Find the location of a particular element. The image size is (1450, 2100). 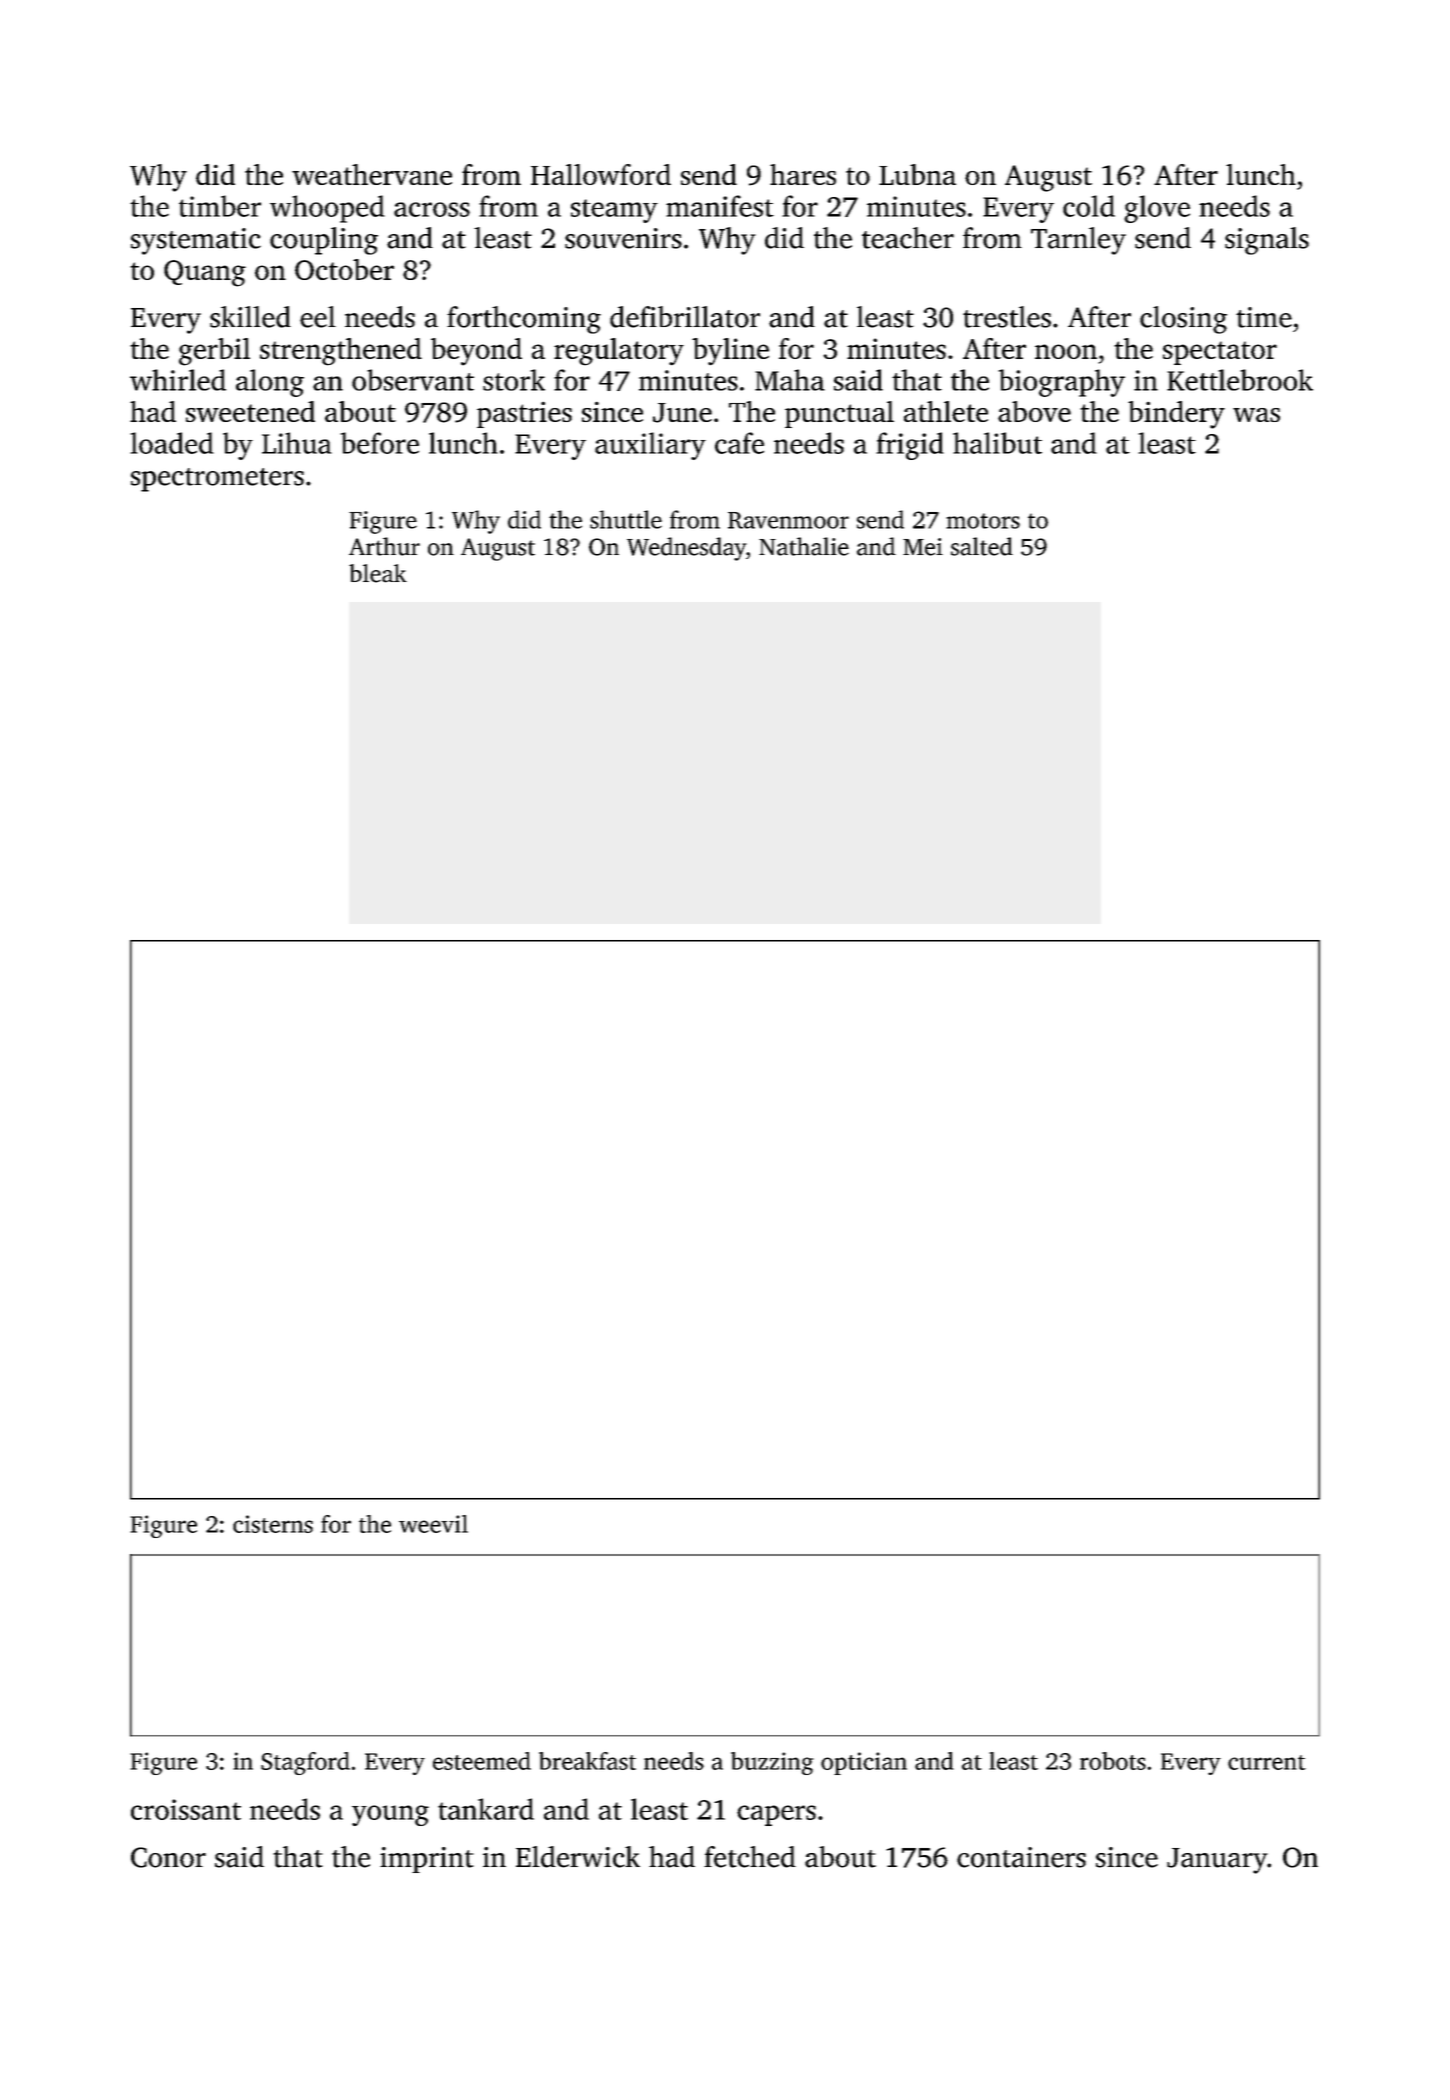

cisterns is located at coordinates (273, 1524).
